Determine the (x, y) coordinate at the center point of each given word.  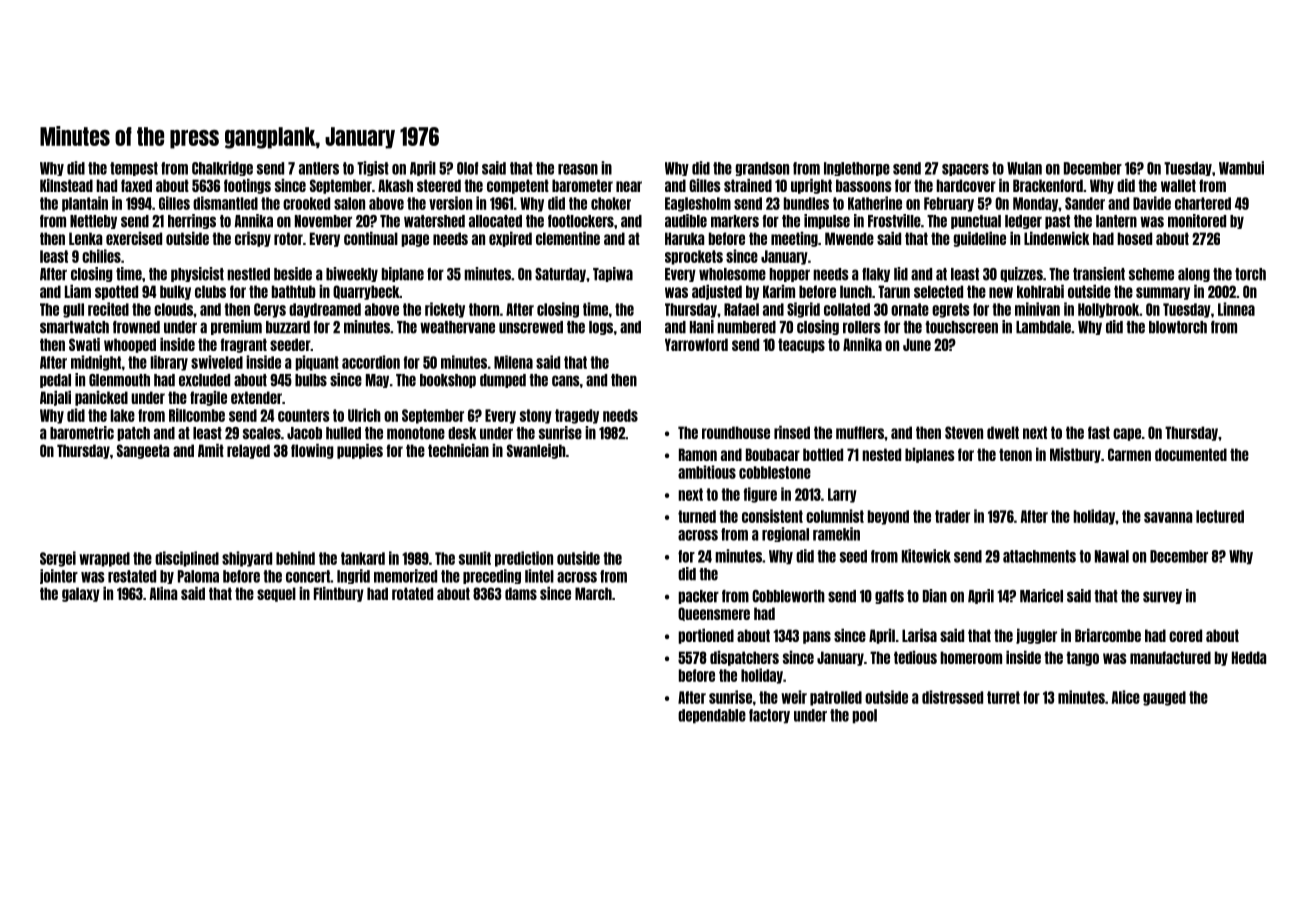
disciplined (187, 559)
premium (236, 327)
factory (769, 716)
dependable (712, 716)
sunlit (475, 558)
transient (1099, 274)
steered (439, 185)
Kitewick (926, 556)
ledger (1023, 222)
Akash (395, 185)
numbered (746, 327)
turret (1003, 697)
